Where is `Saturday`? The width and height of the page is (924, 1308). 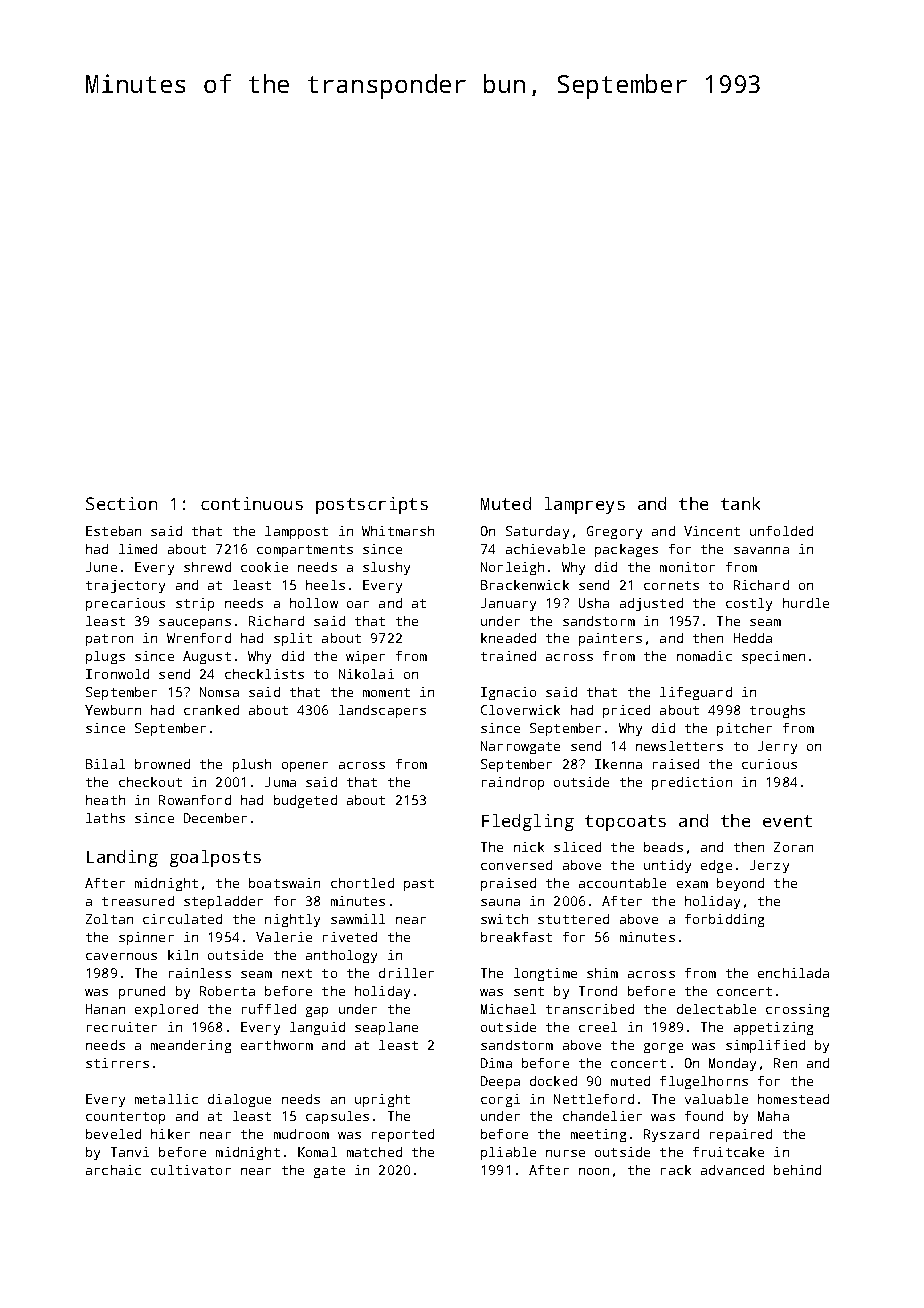
Saturday is located at coordinates (537, 532).
